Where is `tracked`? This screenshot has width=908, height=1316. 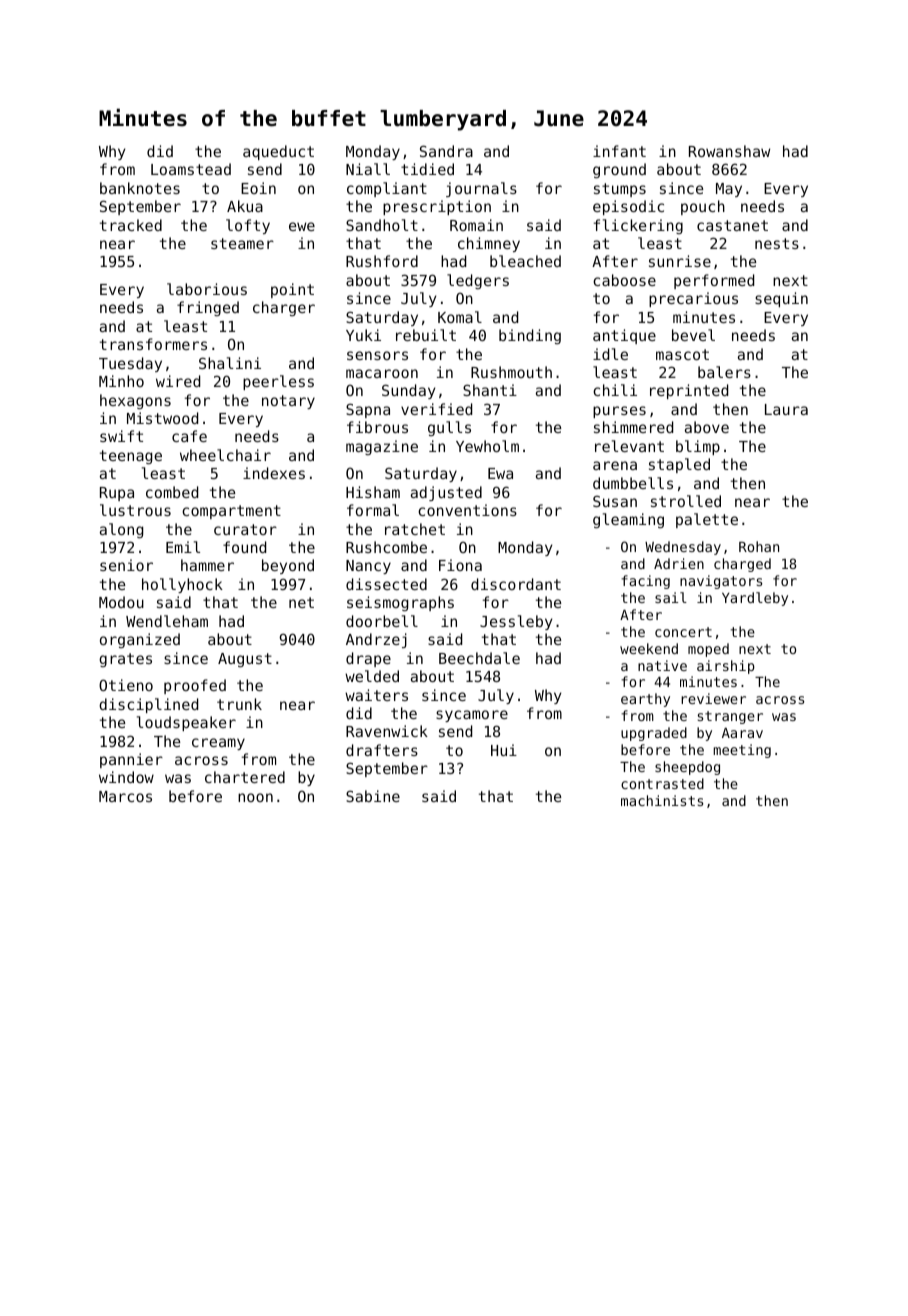
tracked is located at coordinates (131, 225).
